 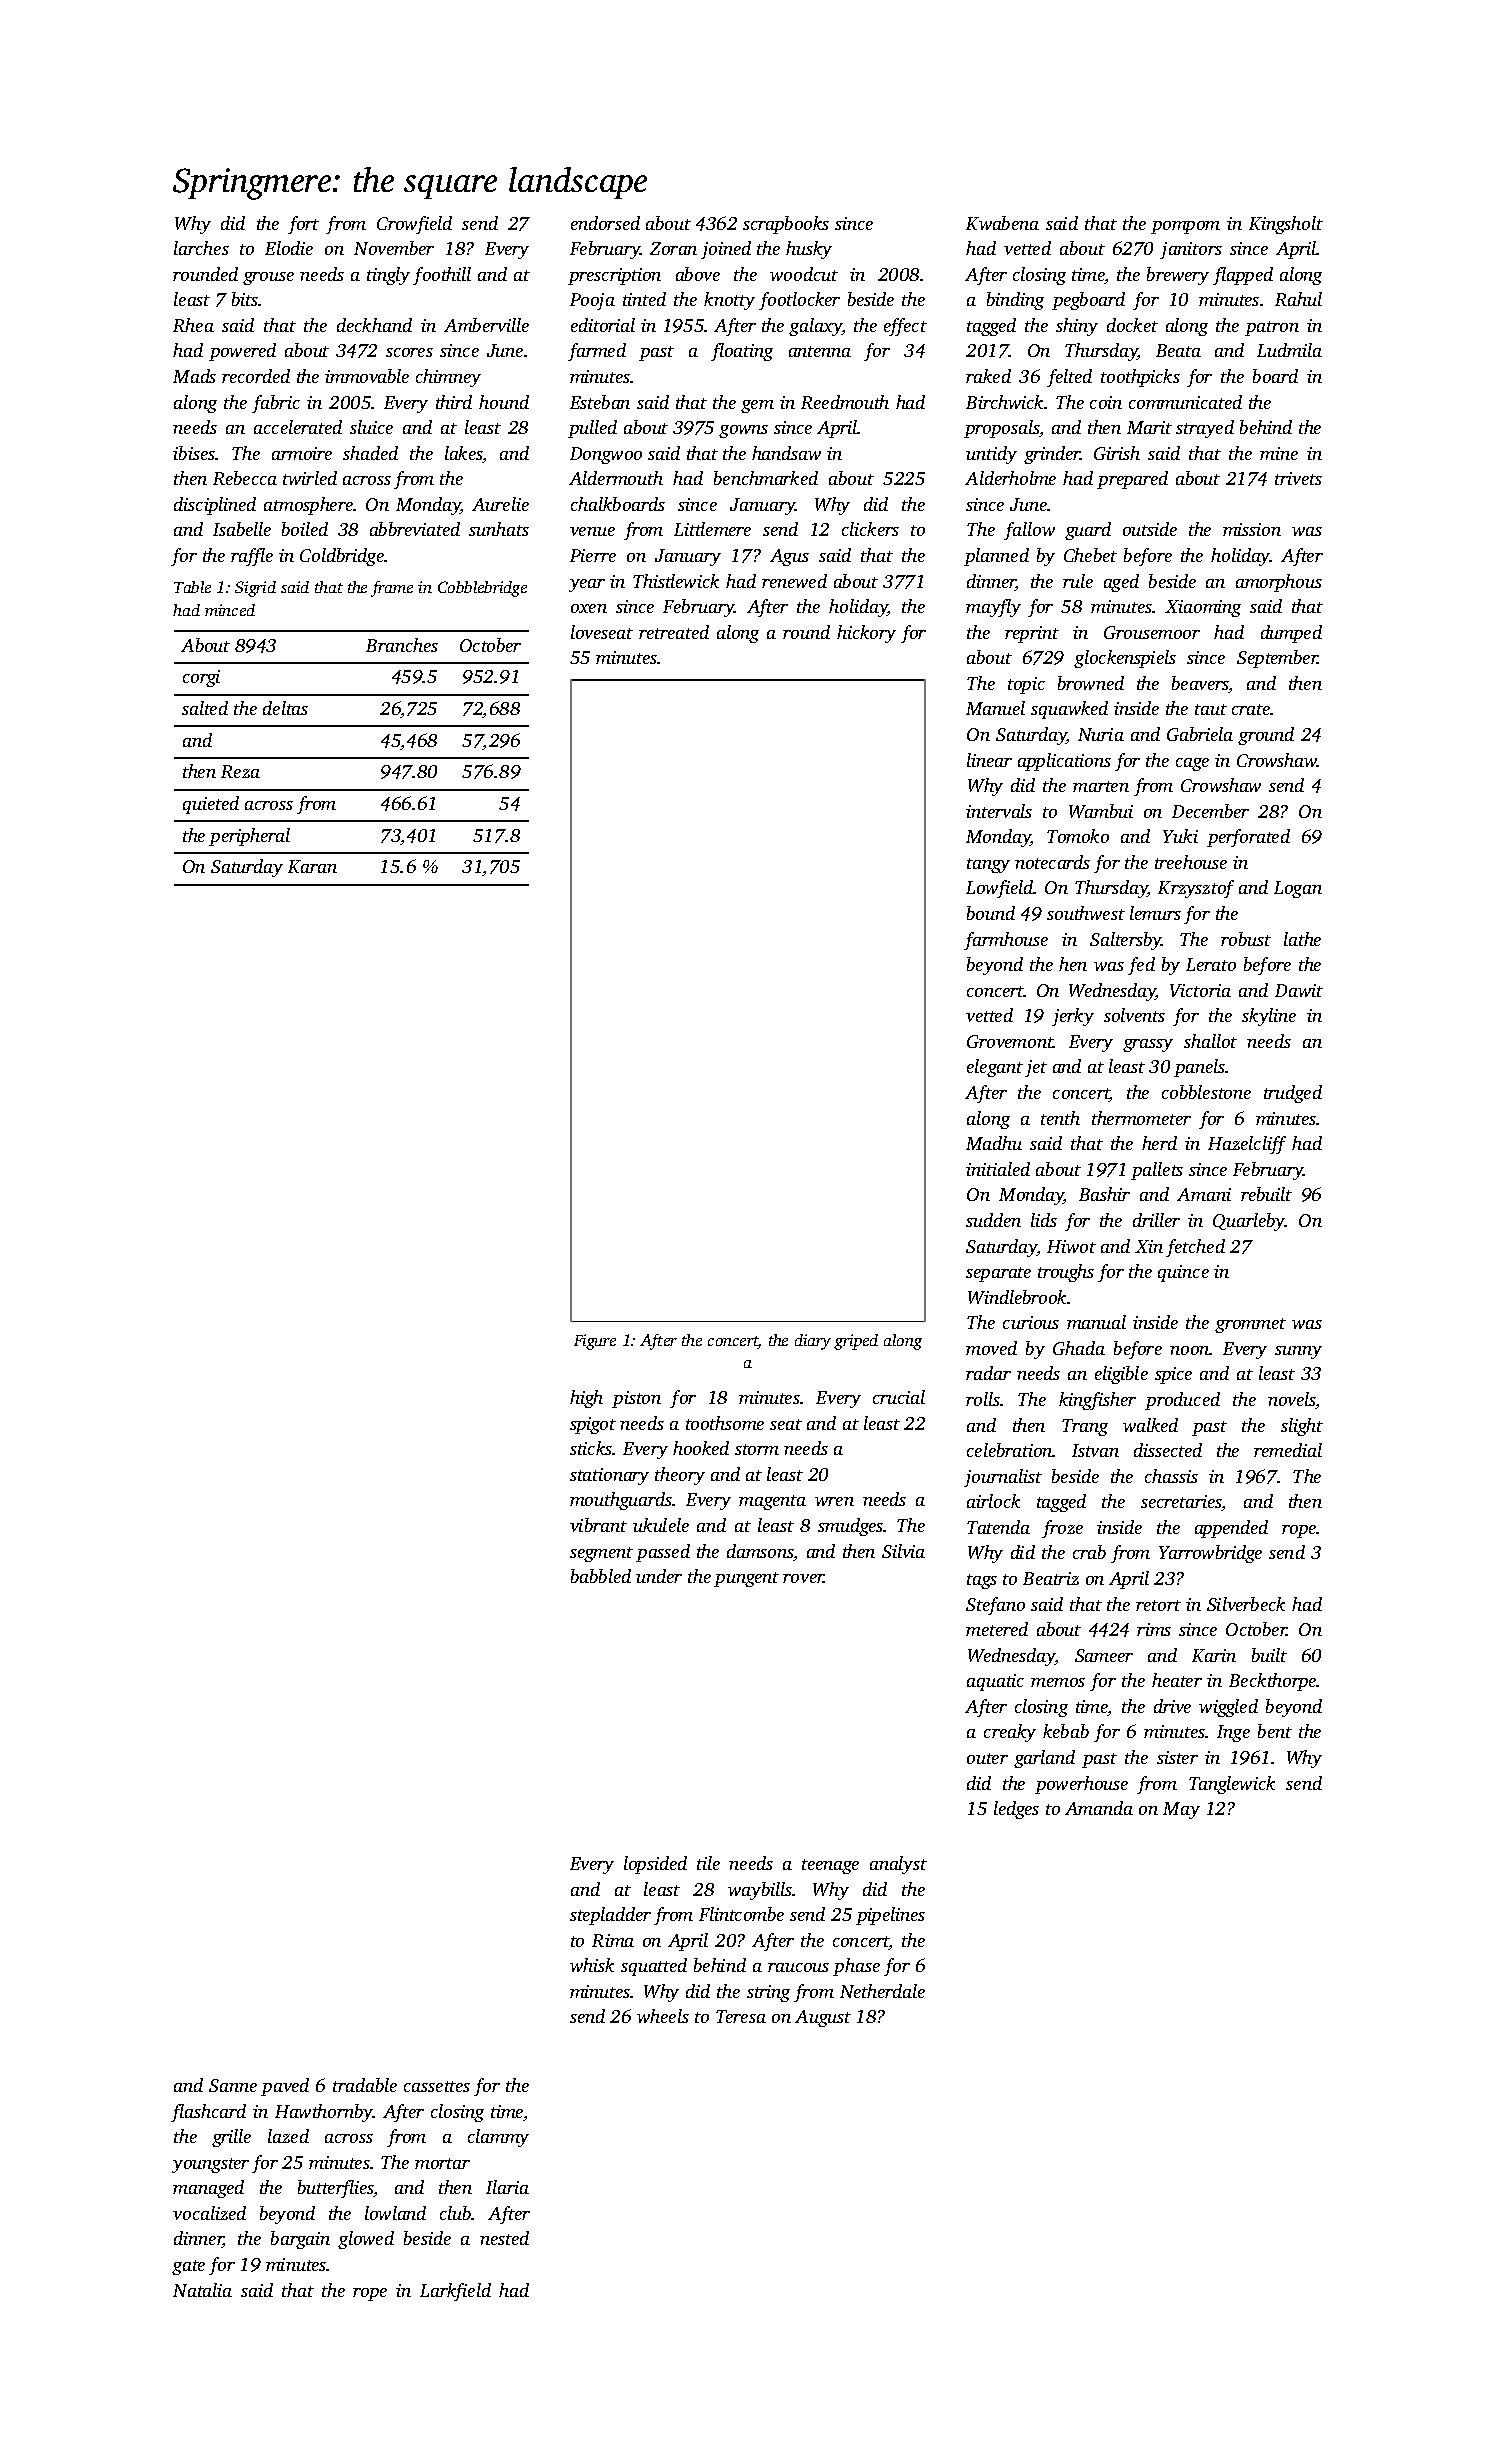 What do you see at coordinates (1211, 709) in the image?
I see `taut` at bounding box center [1211, 709].
